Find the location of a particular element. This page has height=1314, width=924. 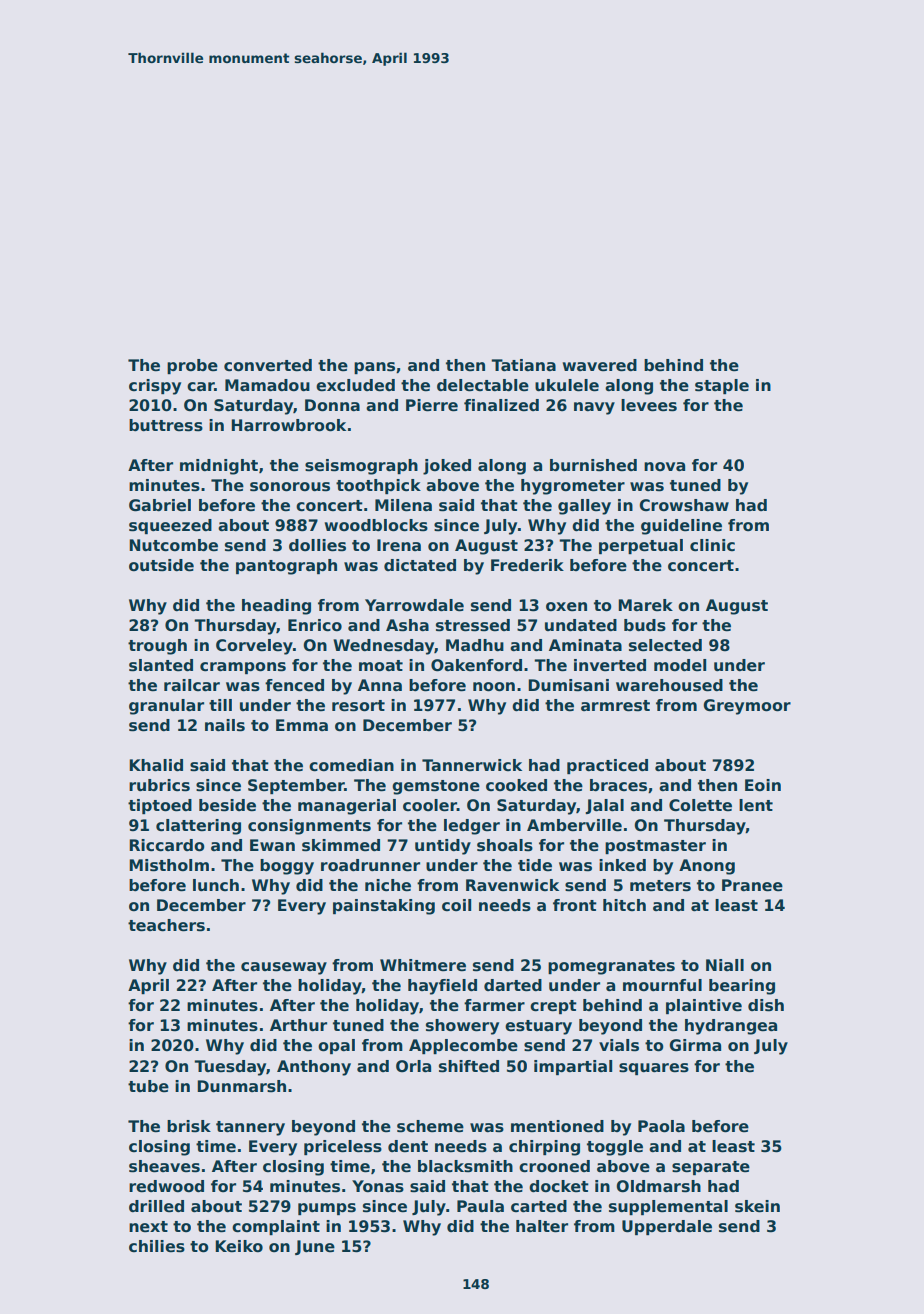

plaintive is located at coordinates (704, 1006).
